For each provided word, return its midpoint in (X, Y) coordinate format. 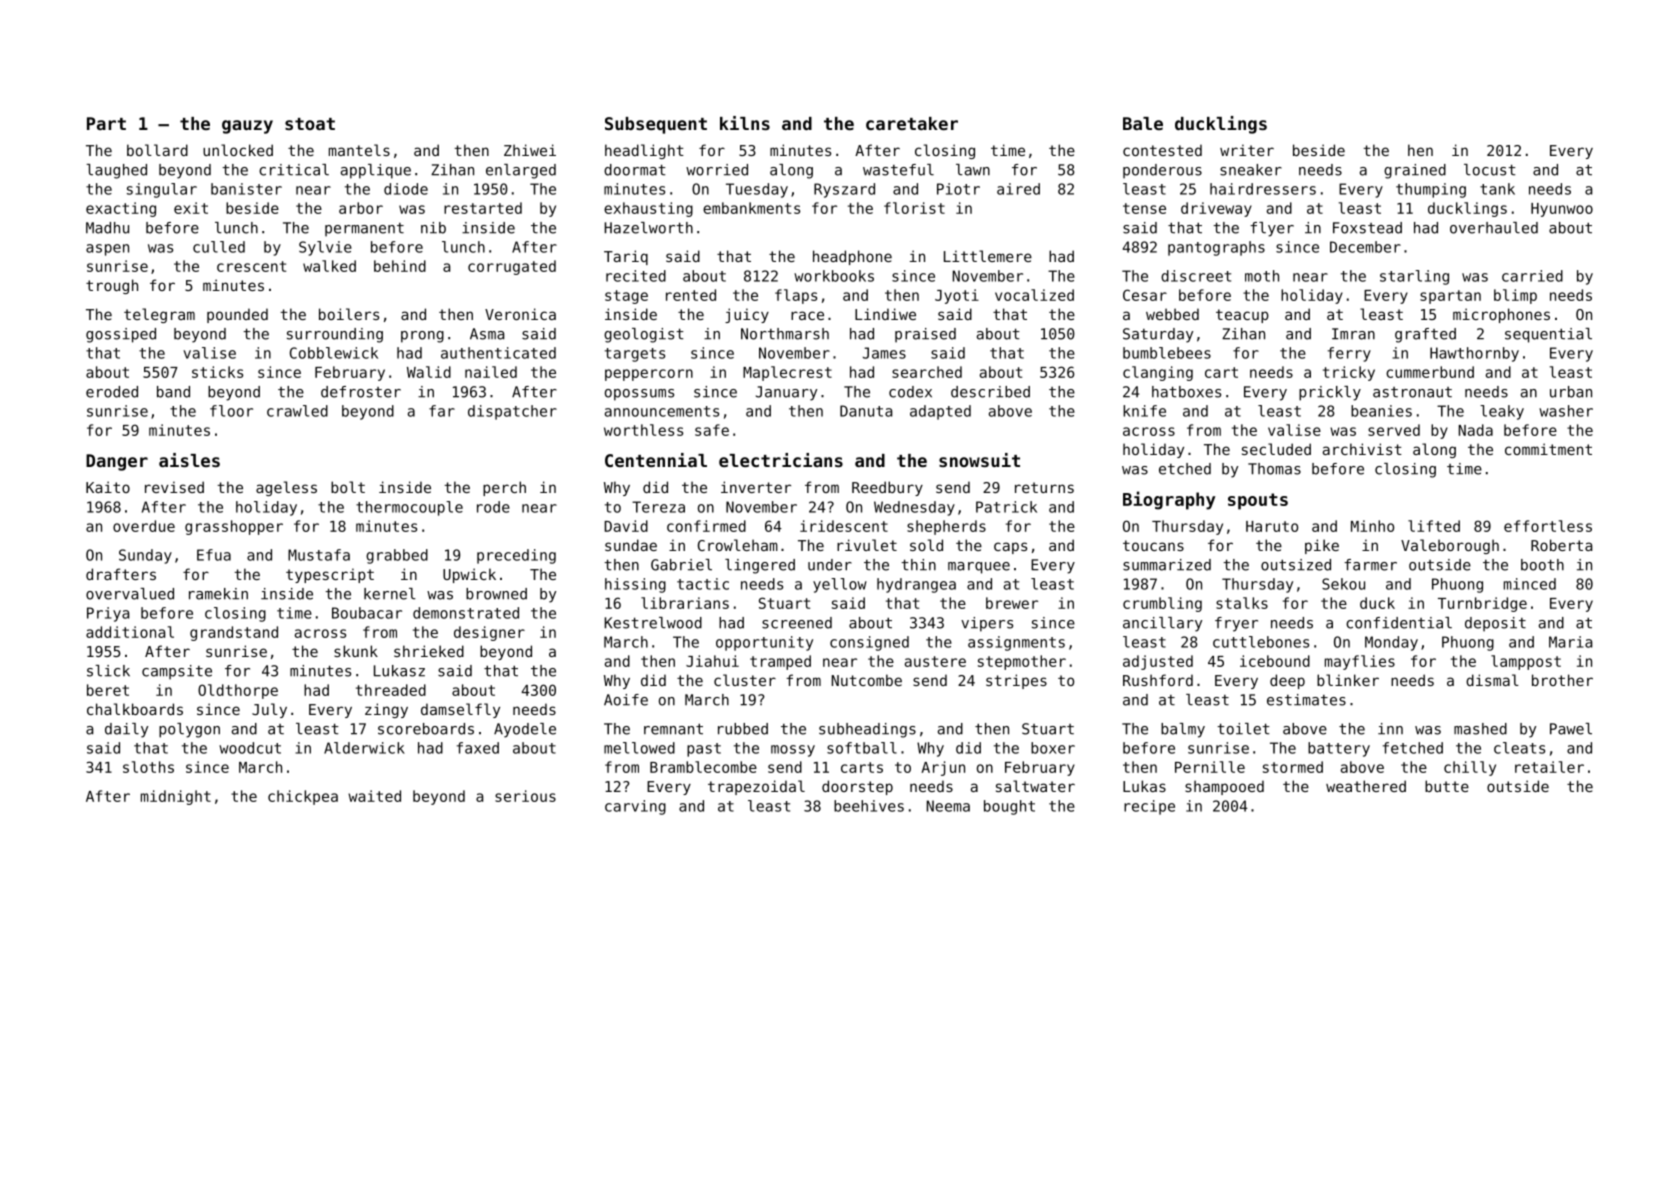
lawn (973, 170)
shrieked (429, 651)
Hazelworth (648, 228)
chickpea (303, 797)
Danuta (866, 411)
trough (112, 286)
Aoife (626, 700)
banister (246, 189)
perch (504, 488)
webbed (1172, 314)
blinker (1348, 680)
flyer (1272, 229)
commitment (1548, 449)
